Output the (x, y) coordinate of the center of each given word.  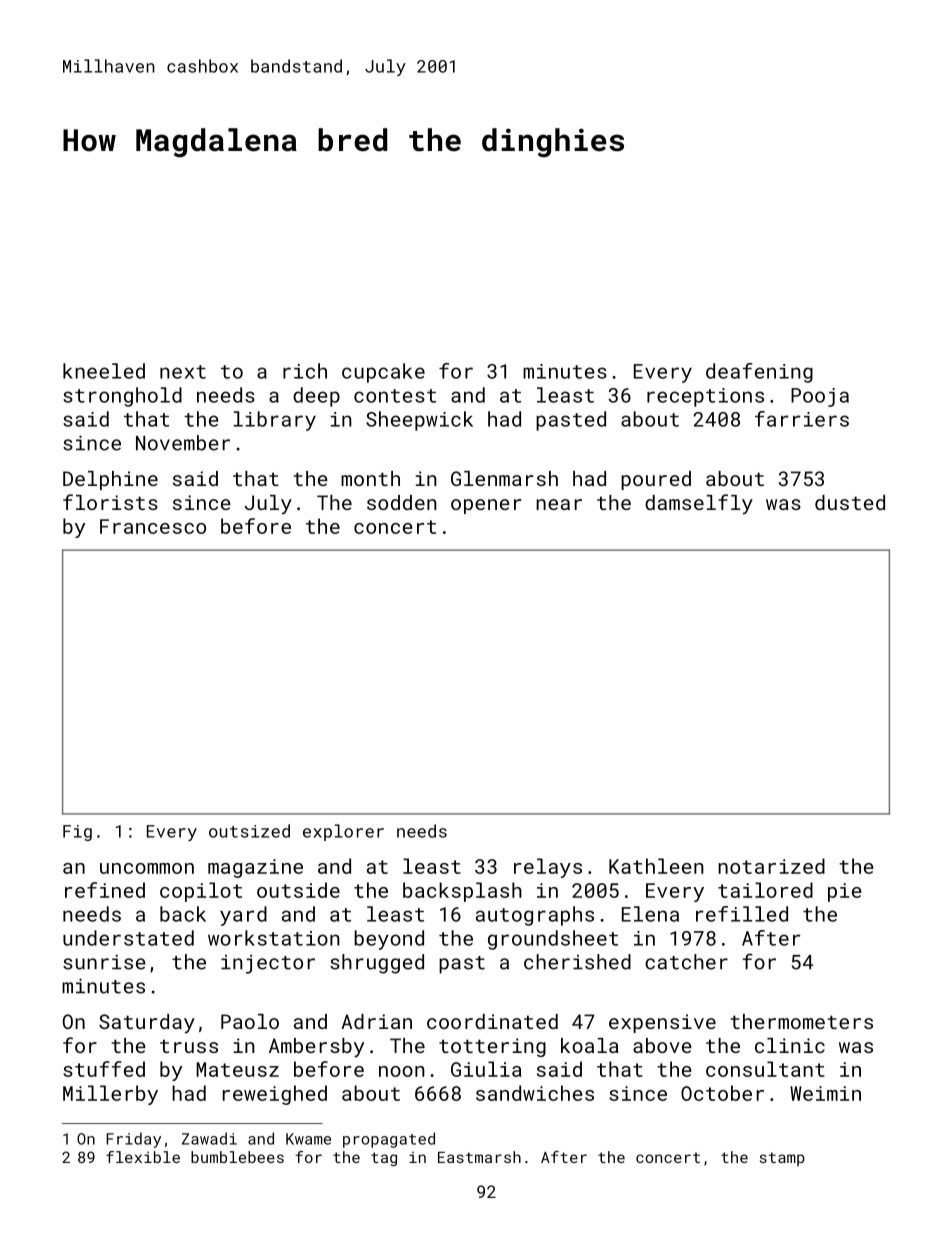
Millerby (110, 1095)
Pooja (820, 397)
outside (298, 890)
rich (305, 371)
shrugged (377, 964)
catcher (686, 962)
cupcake (383, 373)
